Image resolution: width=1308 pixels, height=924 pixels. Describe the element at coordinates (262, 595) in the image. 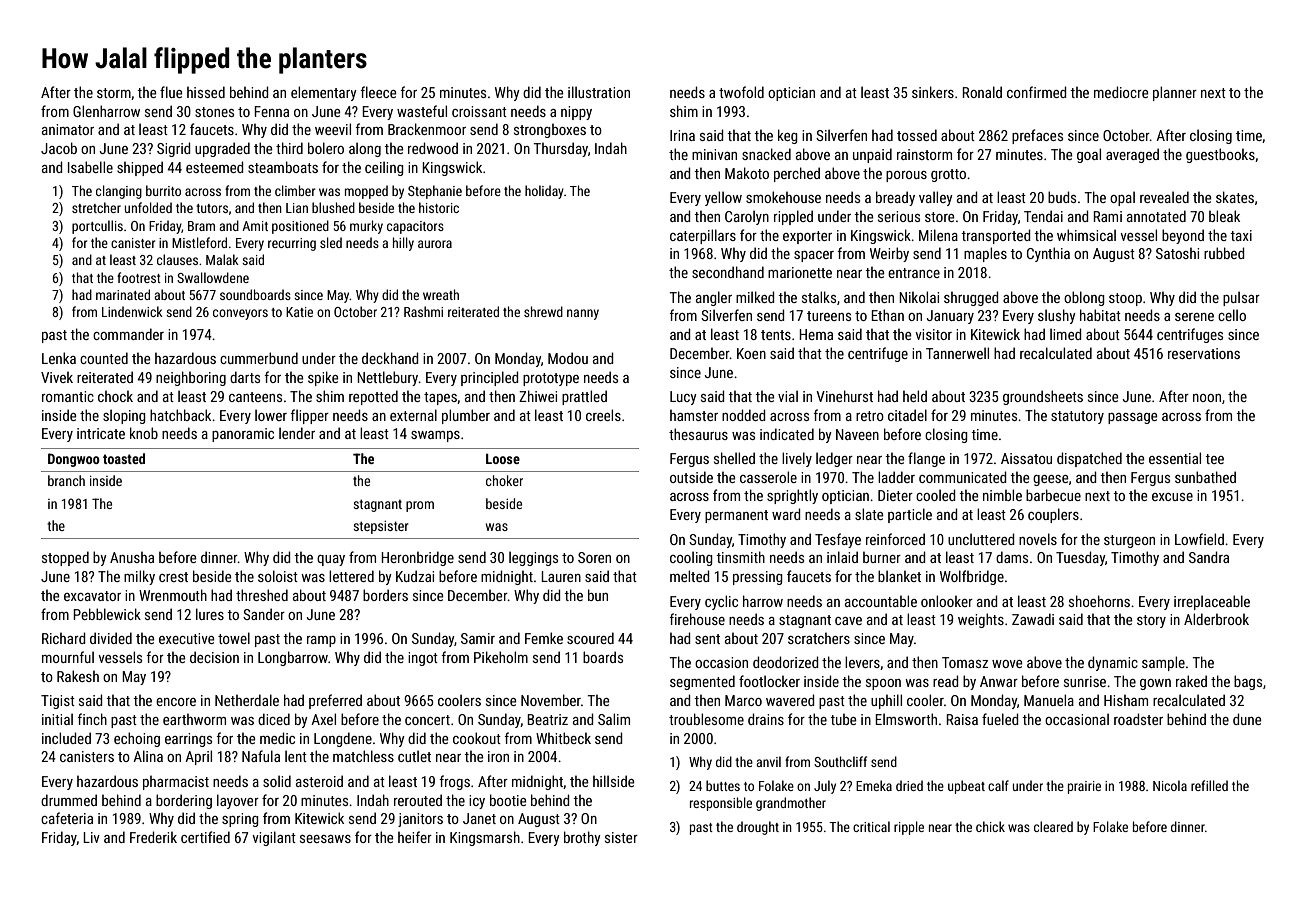

I see `threshed` at that location.
